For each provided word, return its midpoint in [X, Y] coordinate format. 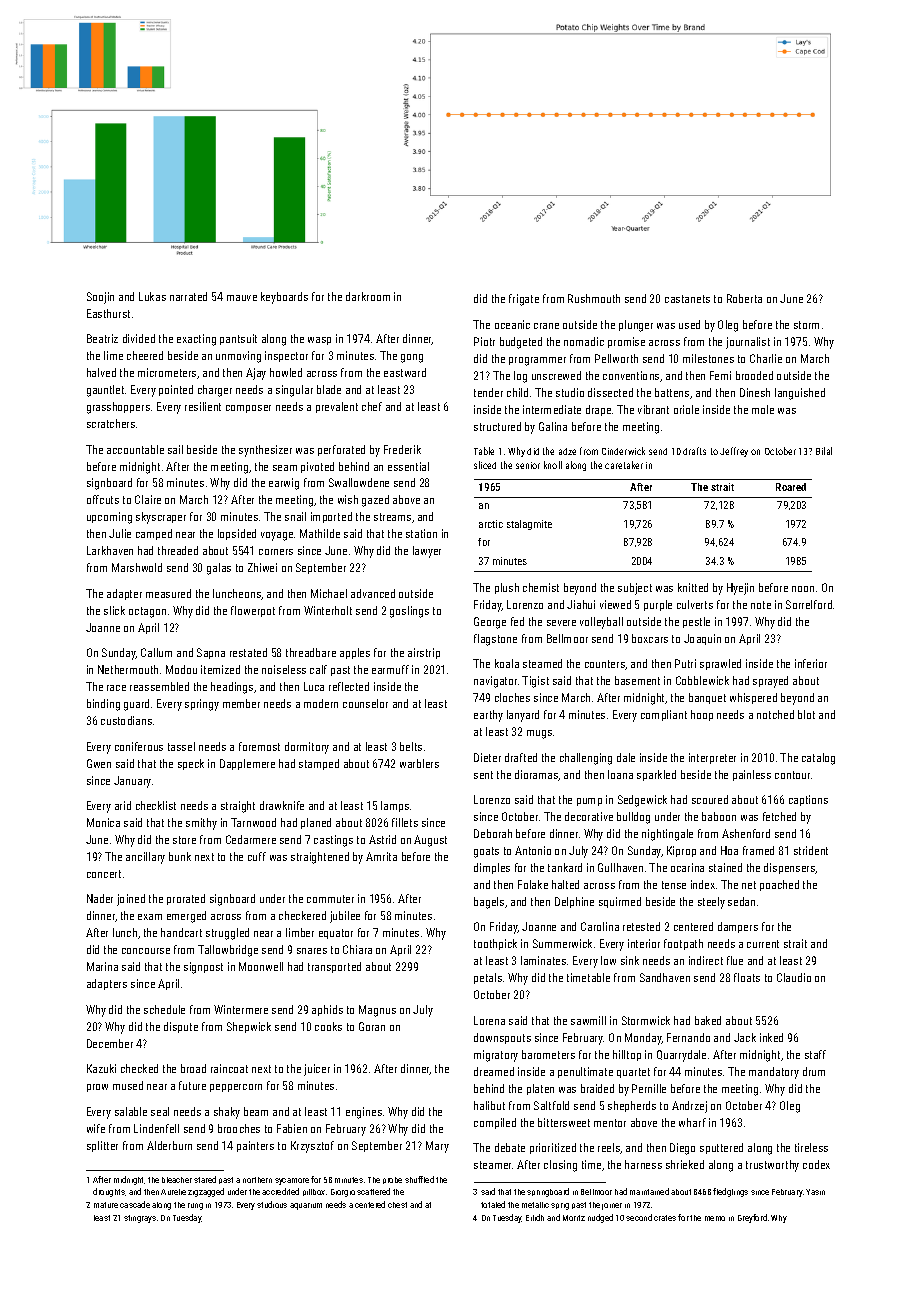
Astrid [382, 839]
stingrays [140, 1219]
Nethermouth [128, 669]
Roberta [744, 298]
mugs [539, 734]
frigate [524, 300]
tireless [811, 1147]
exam [150, 917]
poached [779, 885]
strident [811, 850]
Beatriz [102, 338]
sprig [560, 1206]
